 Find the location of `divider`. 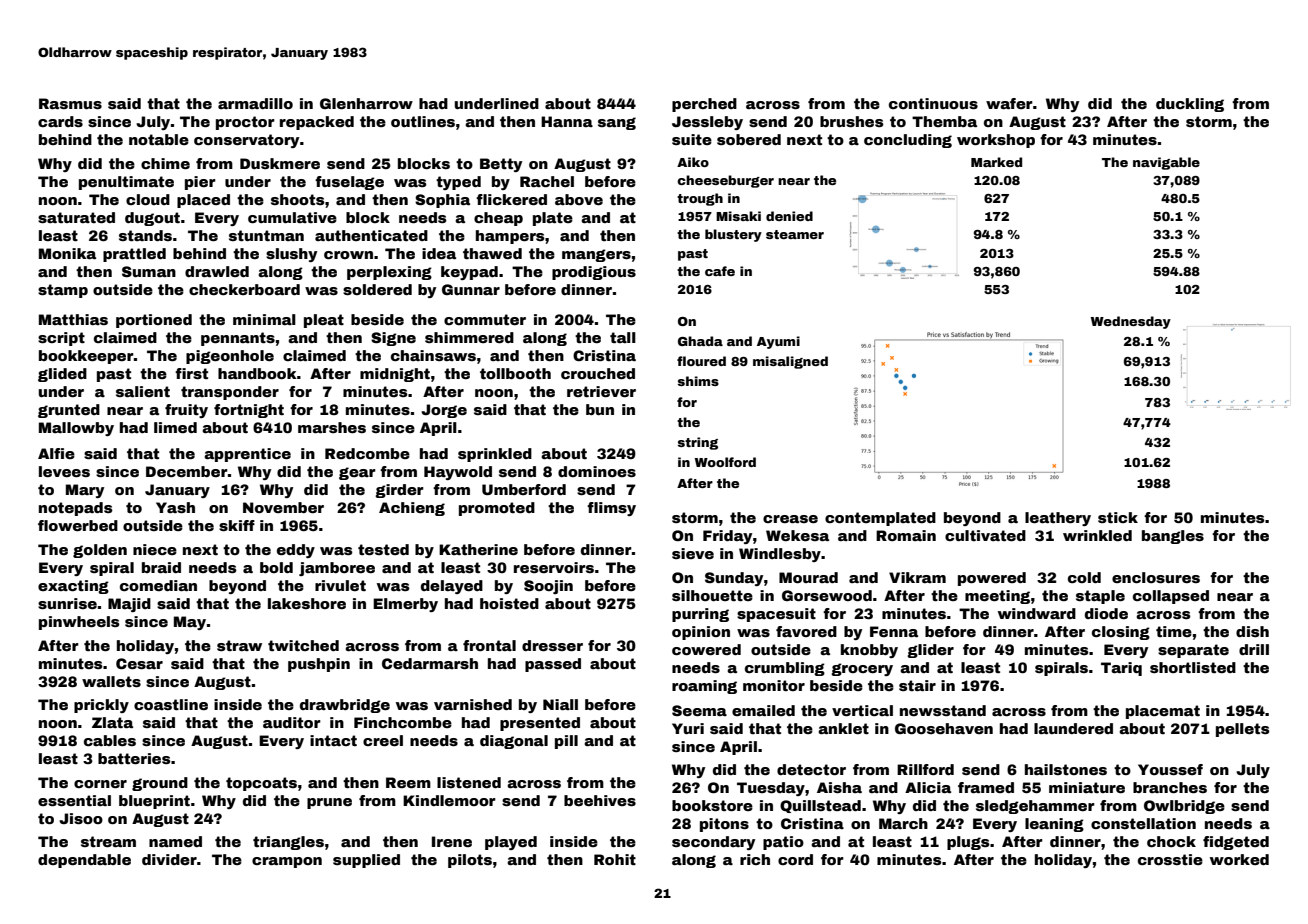

divider is located at coordinates (169, 859).
